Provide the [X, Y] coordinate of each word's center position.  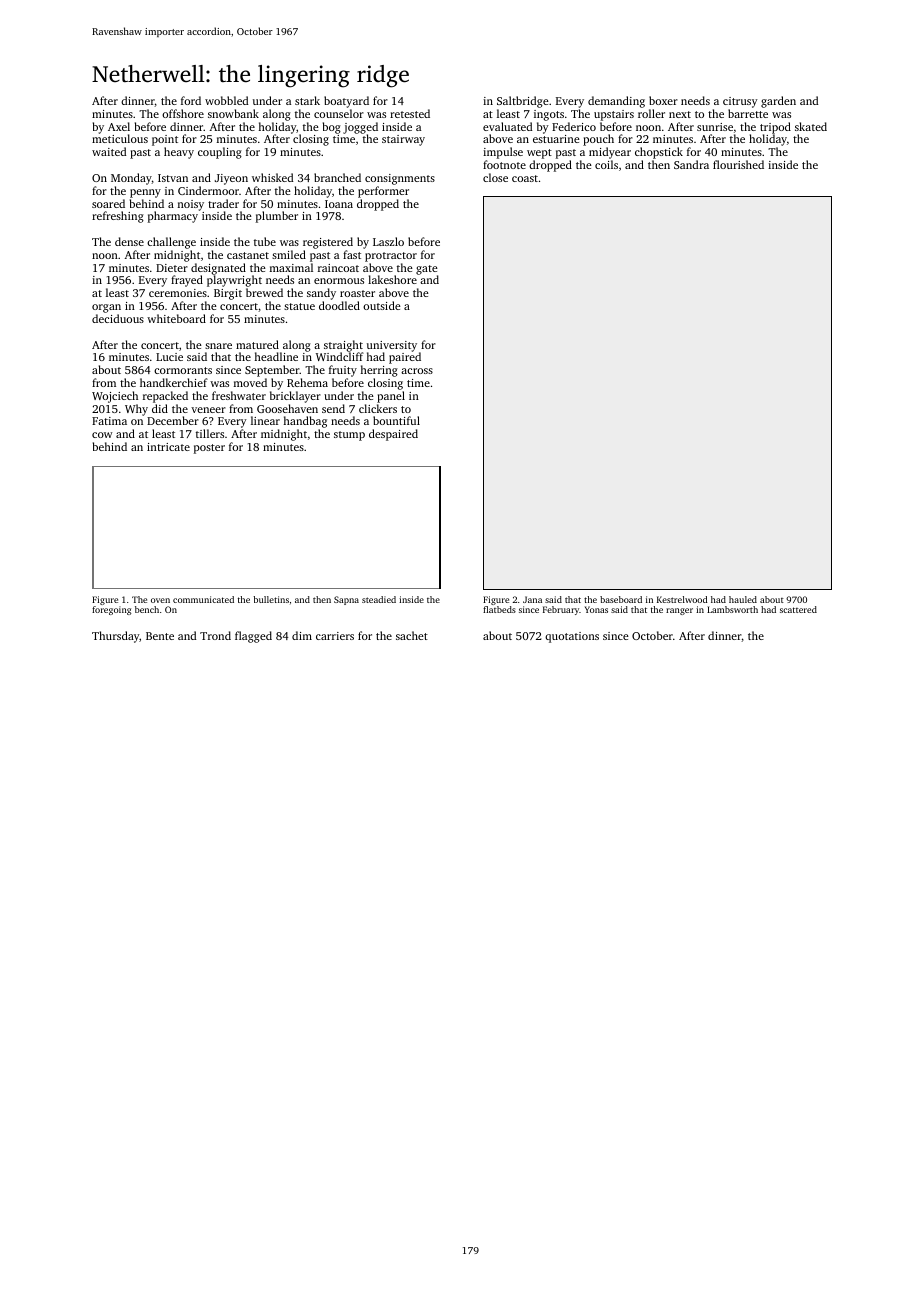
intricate [168, 447]
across [417, 371]
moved [250, 382]
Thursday [116, 637]
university [392, 346]
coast [525, 178]
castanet [248, 255]
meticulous [120, 139]
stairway [403, 140]
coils [606, 164]
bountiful [396, 420]
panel [391, 397]
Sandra [691, 164]
